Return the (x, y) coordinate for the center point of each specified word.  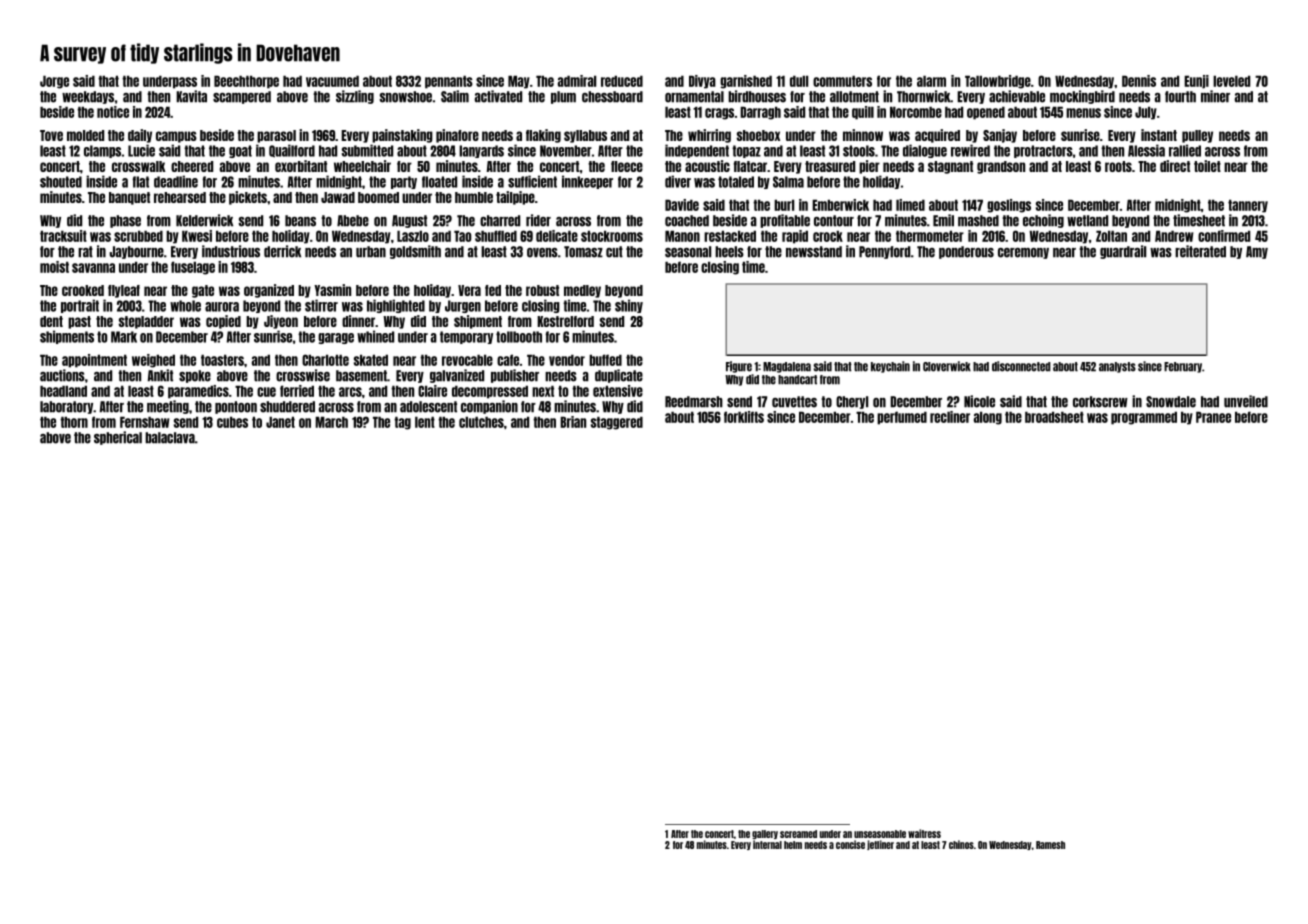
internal (767, 844)
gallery (765, 834)
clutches (481, 422)
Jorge (54, 82)
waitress (924, 833)
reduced (622, 81)
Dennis (1139, 81)
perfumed (902, 418)
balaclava (170, 438)
